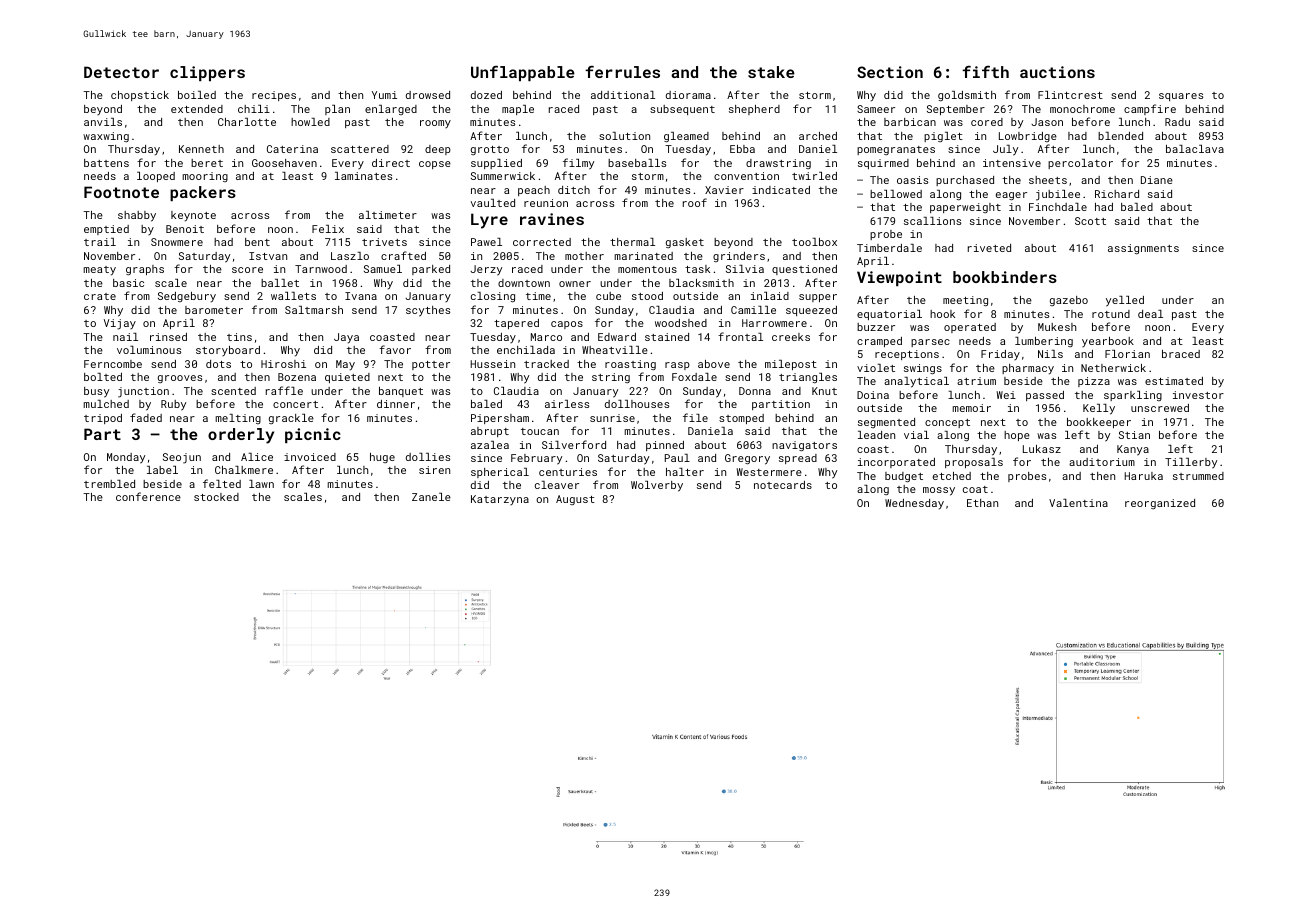  Describe the element at coordinates (121, 192) in the screenshot. I see `Footnote` at that location.
